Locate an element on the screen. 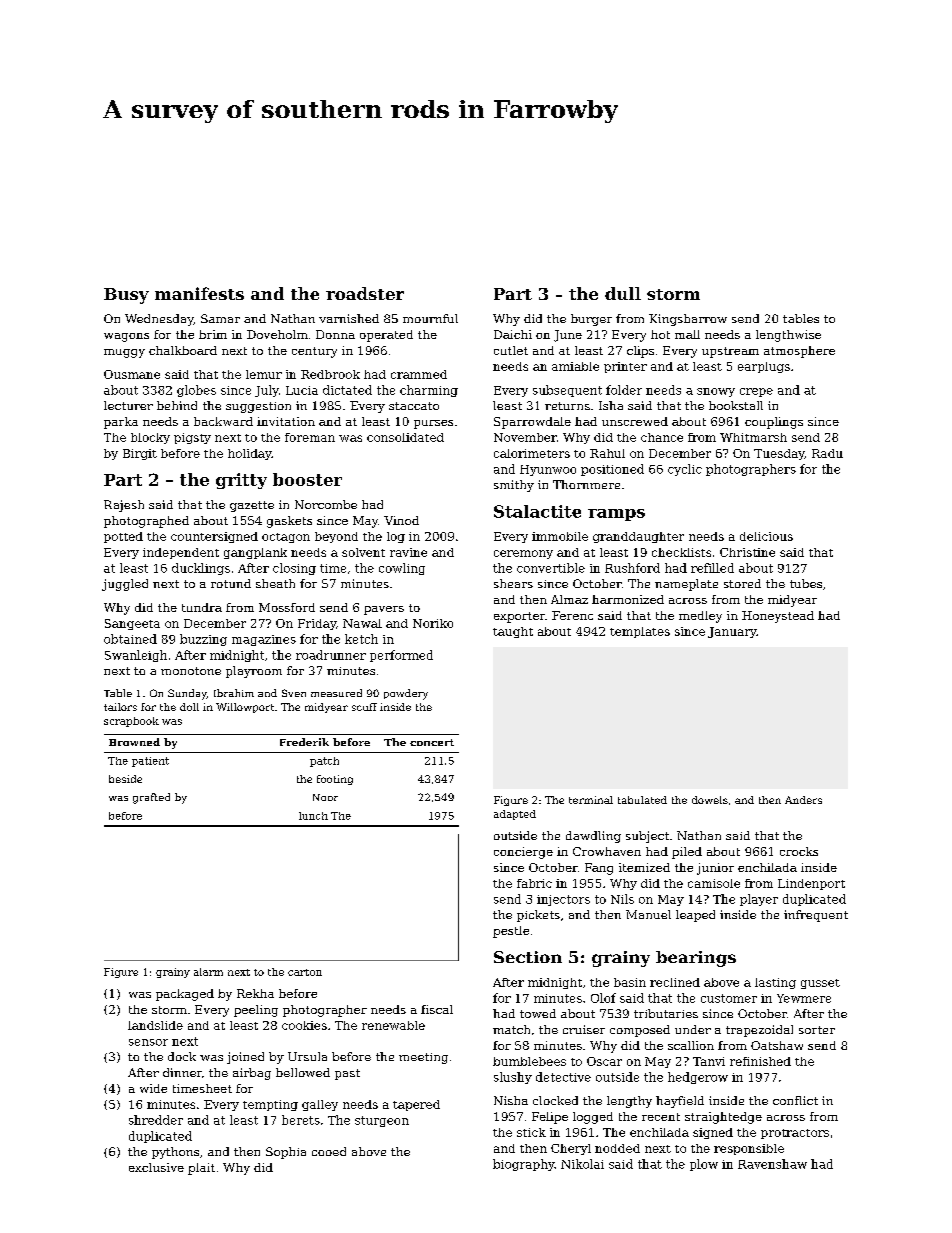  bellowed is located at coordinates (303, 1072).
